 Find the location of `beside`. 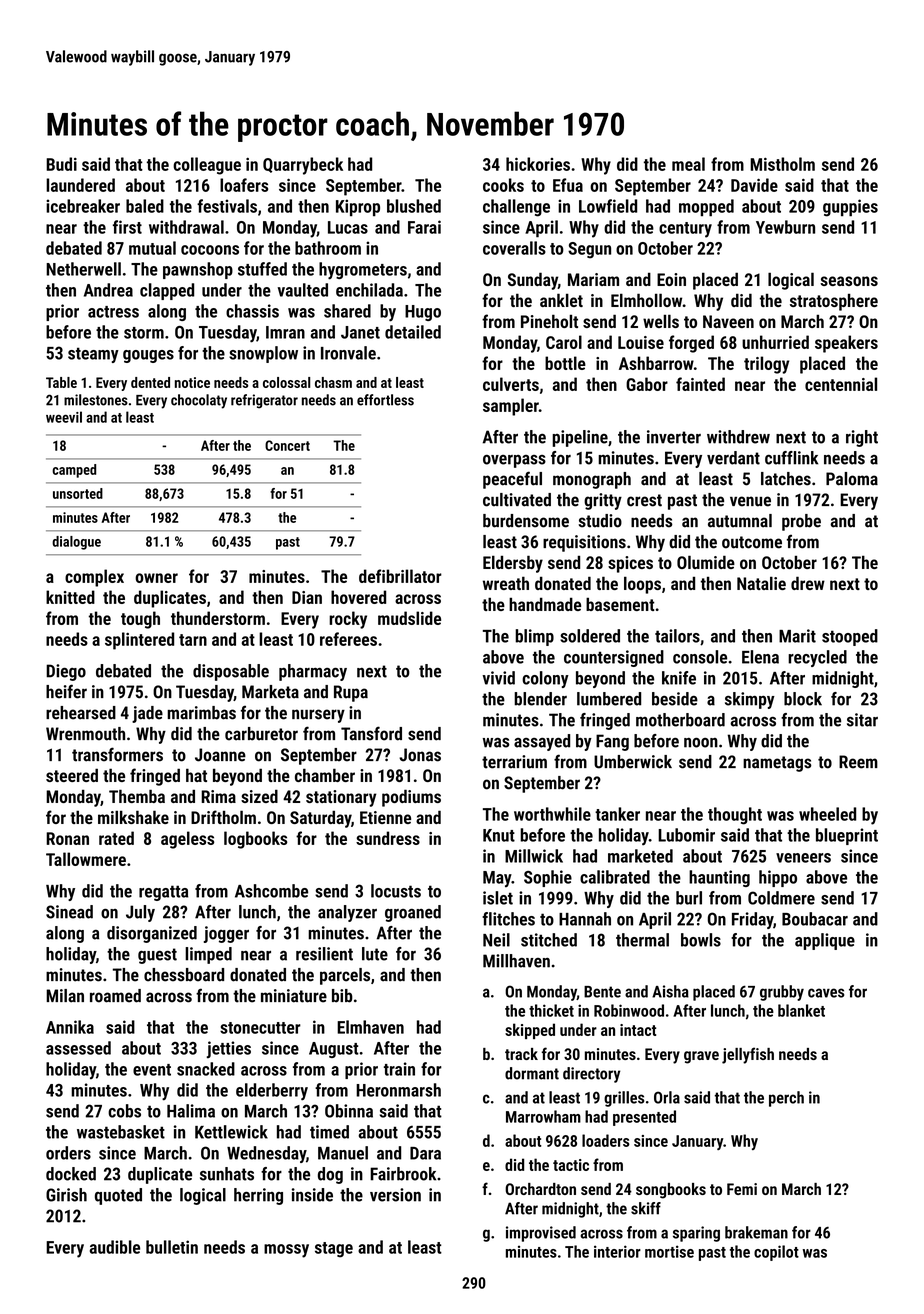

beside is located at coordinates (675, 699).
